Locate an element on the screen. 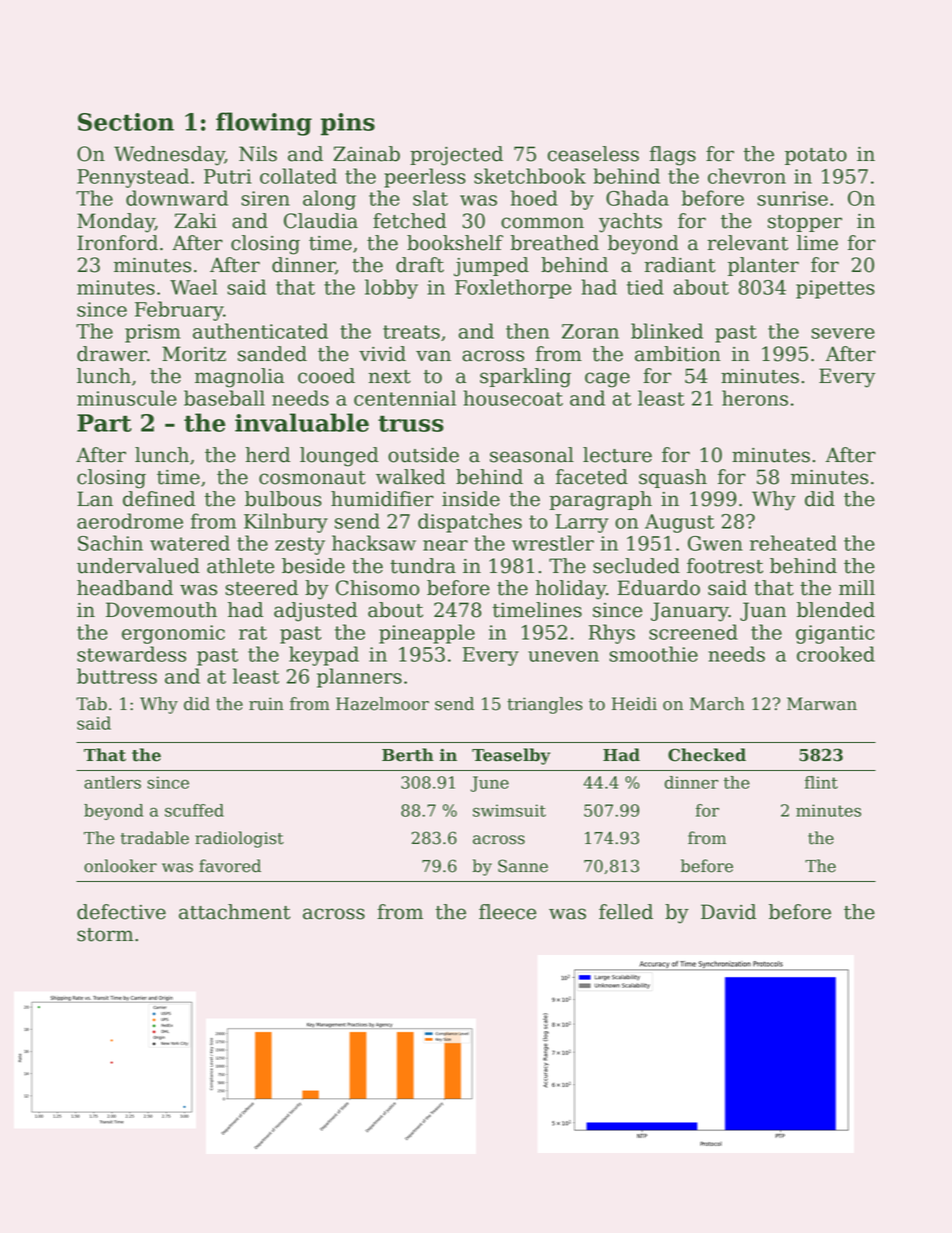  flowing is located at coordinates (264, 124).
